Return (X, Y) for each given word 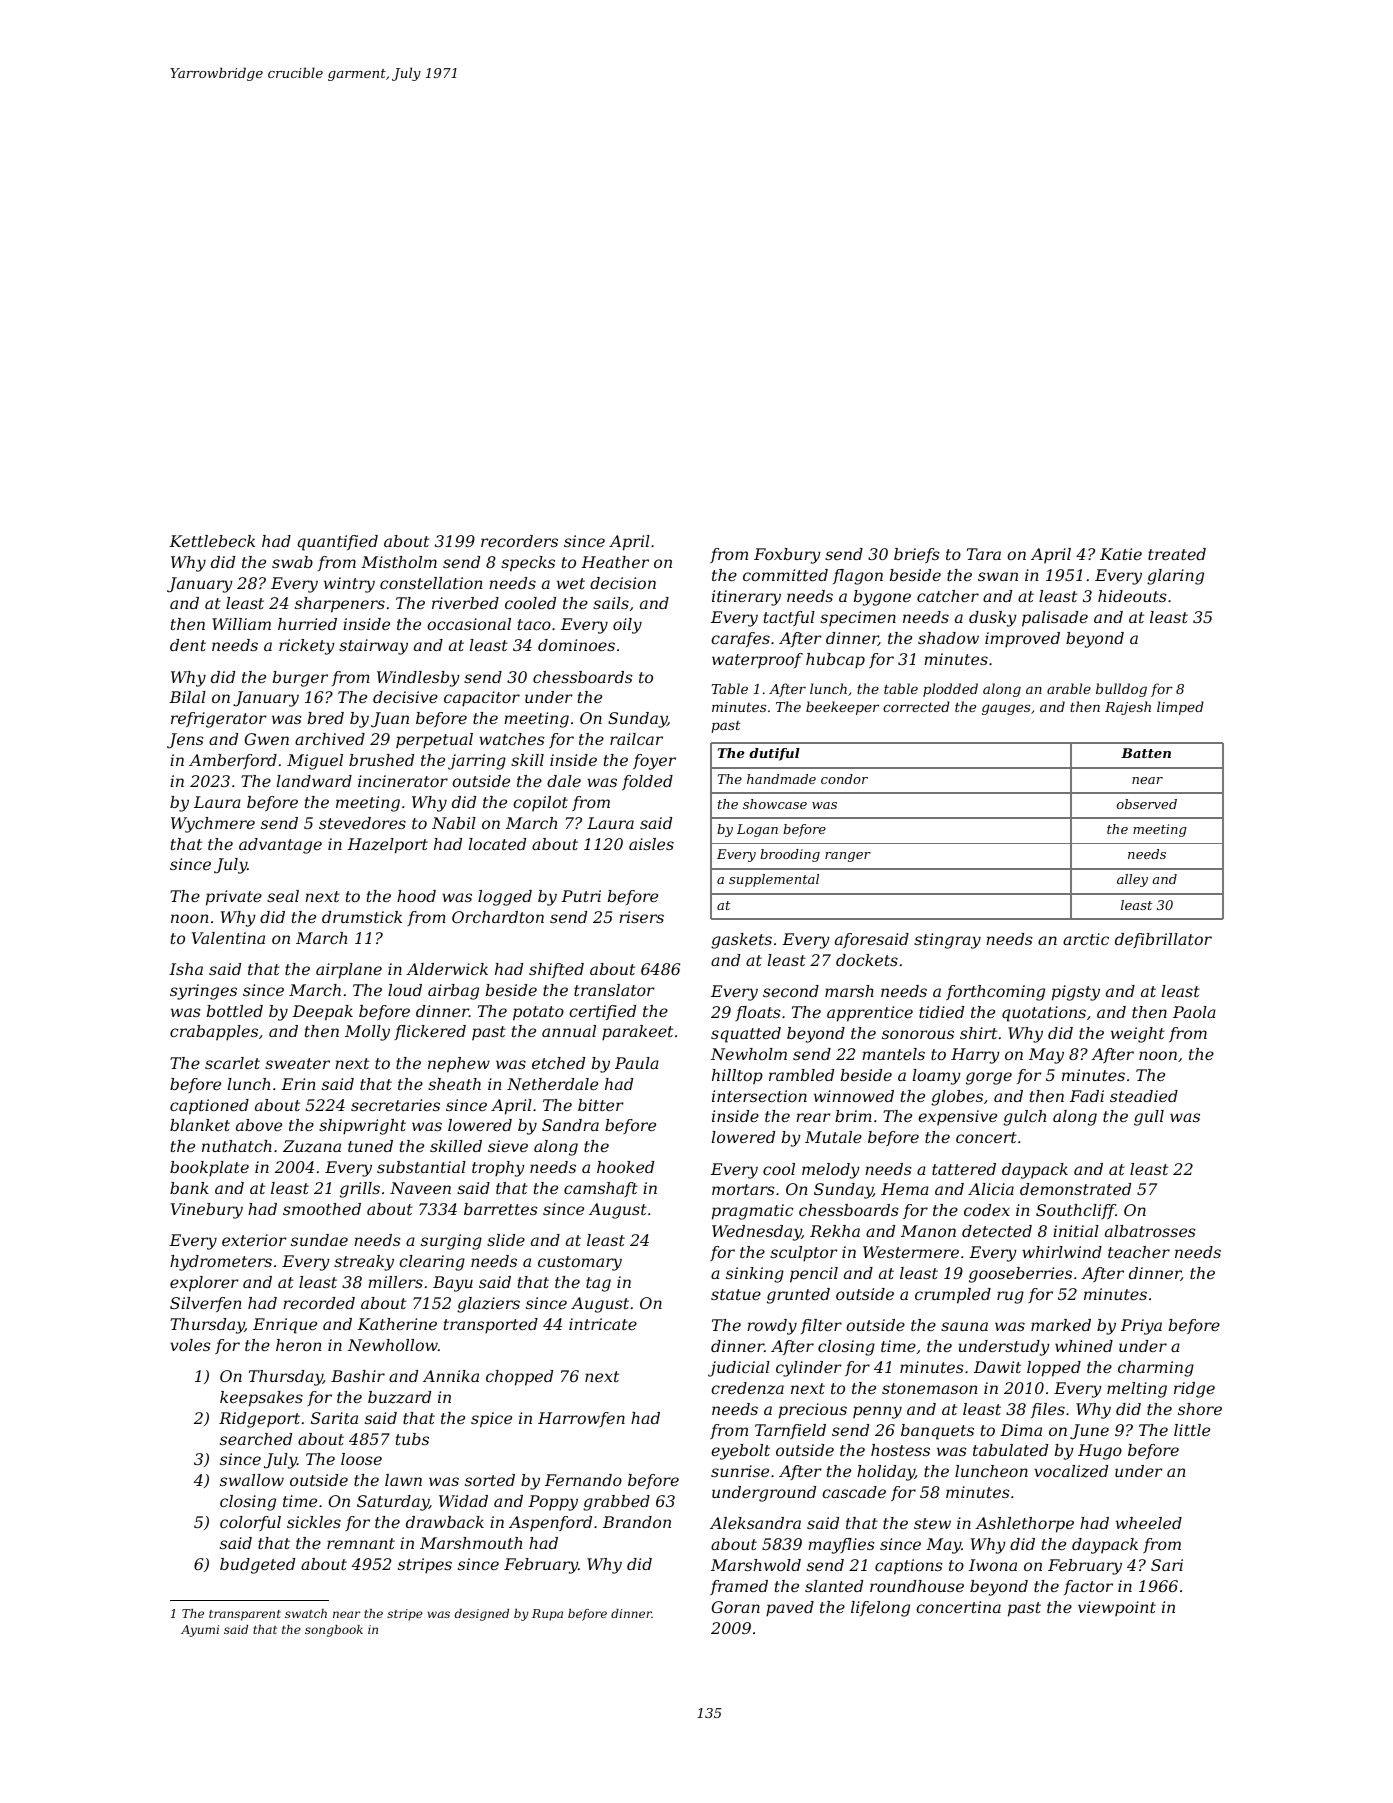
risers (641, 917)
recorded (319, 1303)
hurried (307, 624)
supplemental (774, 880)
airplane (349, 971)
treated (1177, 554)
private (234, 898)
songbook (334, 1631)
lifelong (880, 1609)
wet (571, 583)
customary (580, 1263)
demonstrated (1075, 1189)
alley (1132, 880)
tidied (941, 1012)
